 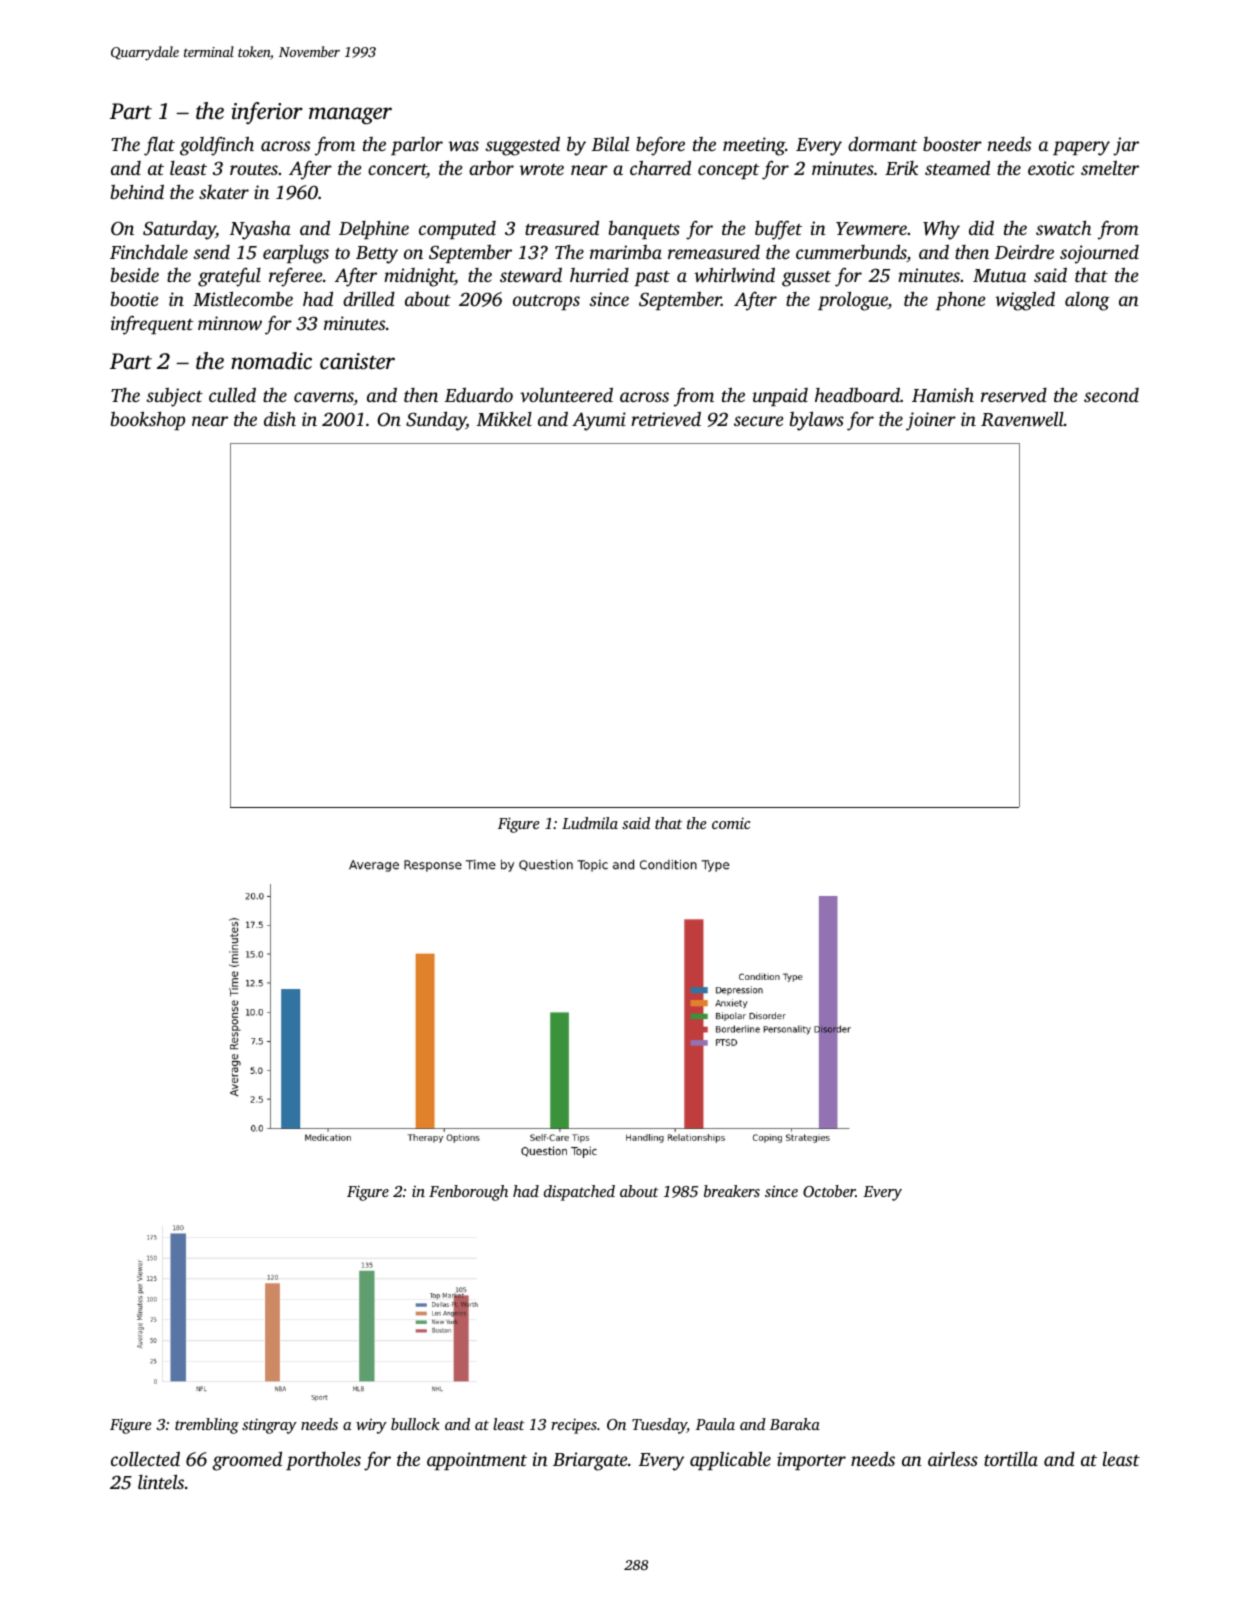 What do you see at coordinates (541, 169) in the screenshot?
I see `wrote` at bounding box center [541, 169].
